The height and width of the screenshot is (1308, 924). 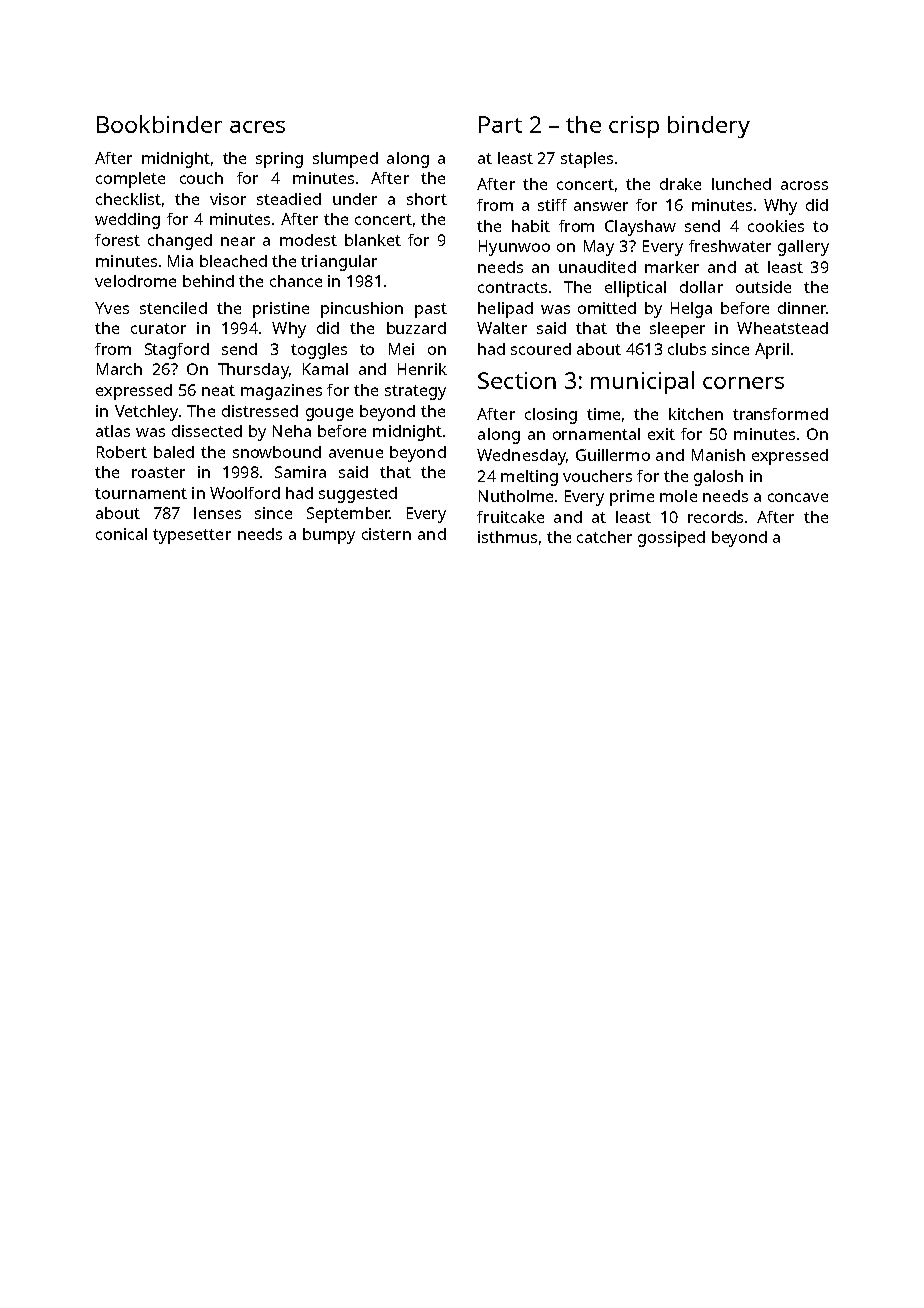 I want to click on outside, so click(x=763, y=287).
